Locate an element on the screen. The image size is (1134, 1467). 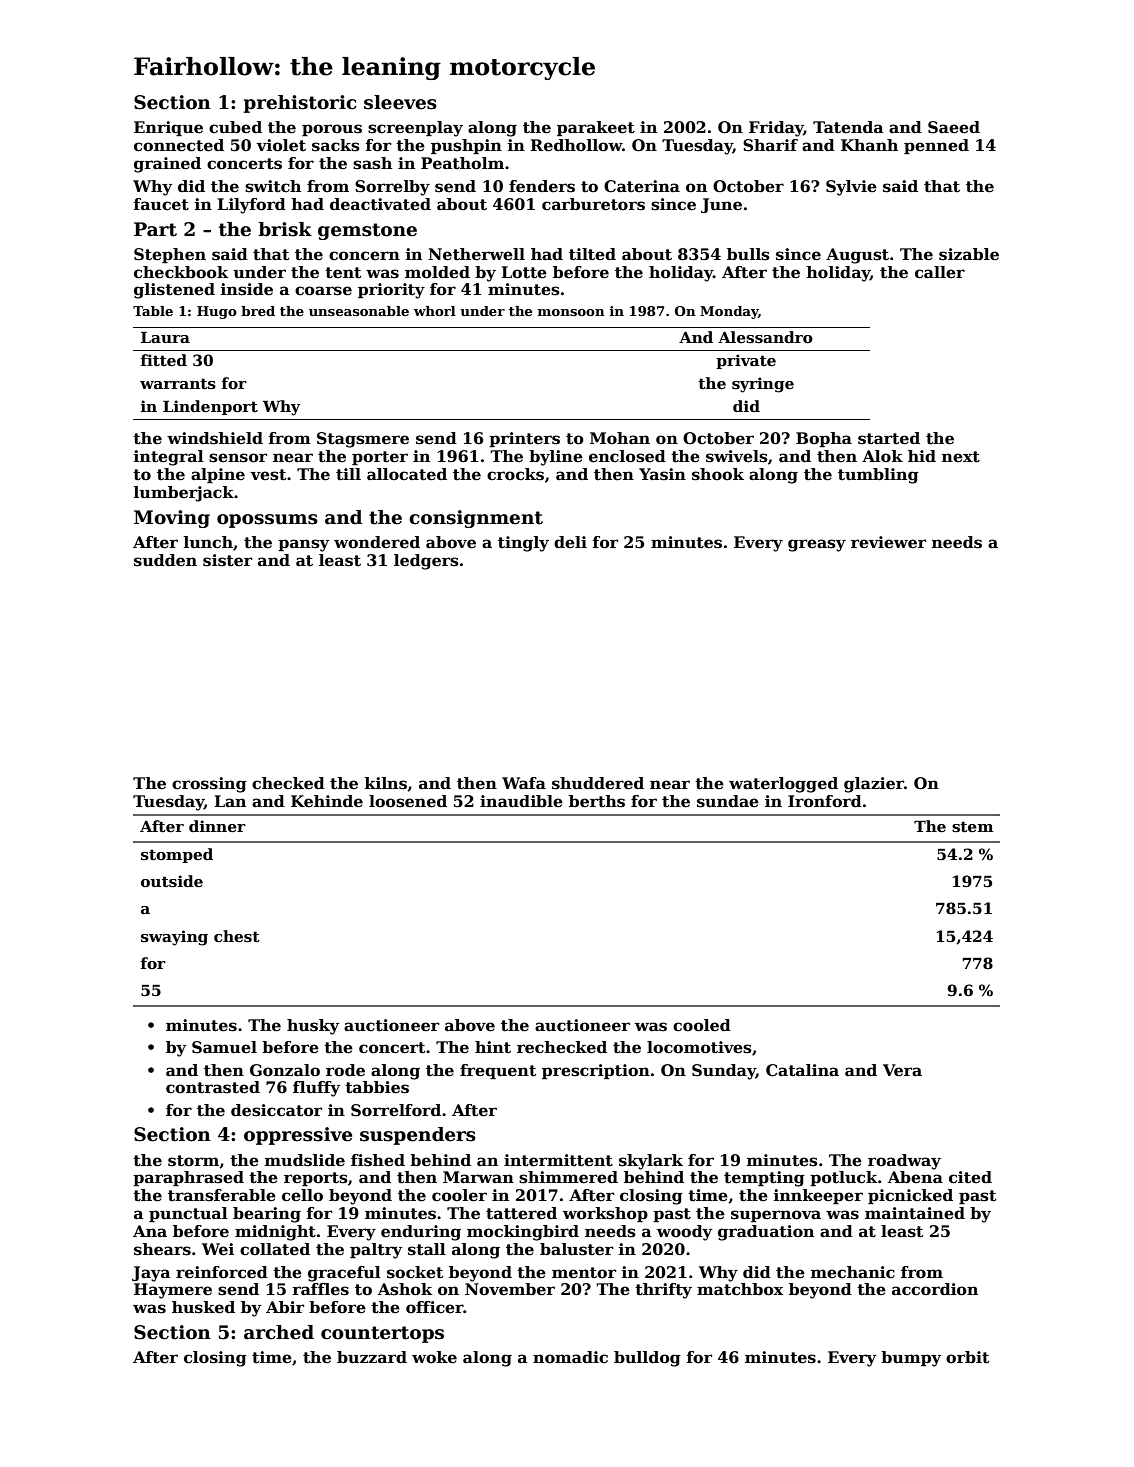
parakeet is located at coordinates (596, 128).
